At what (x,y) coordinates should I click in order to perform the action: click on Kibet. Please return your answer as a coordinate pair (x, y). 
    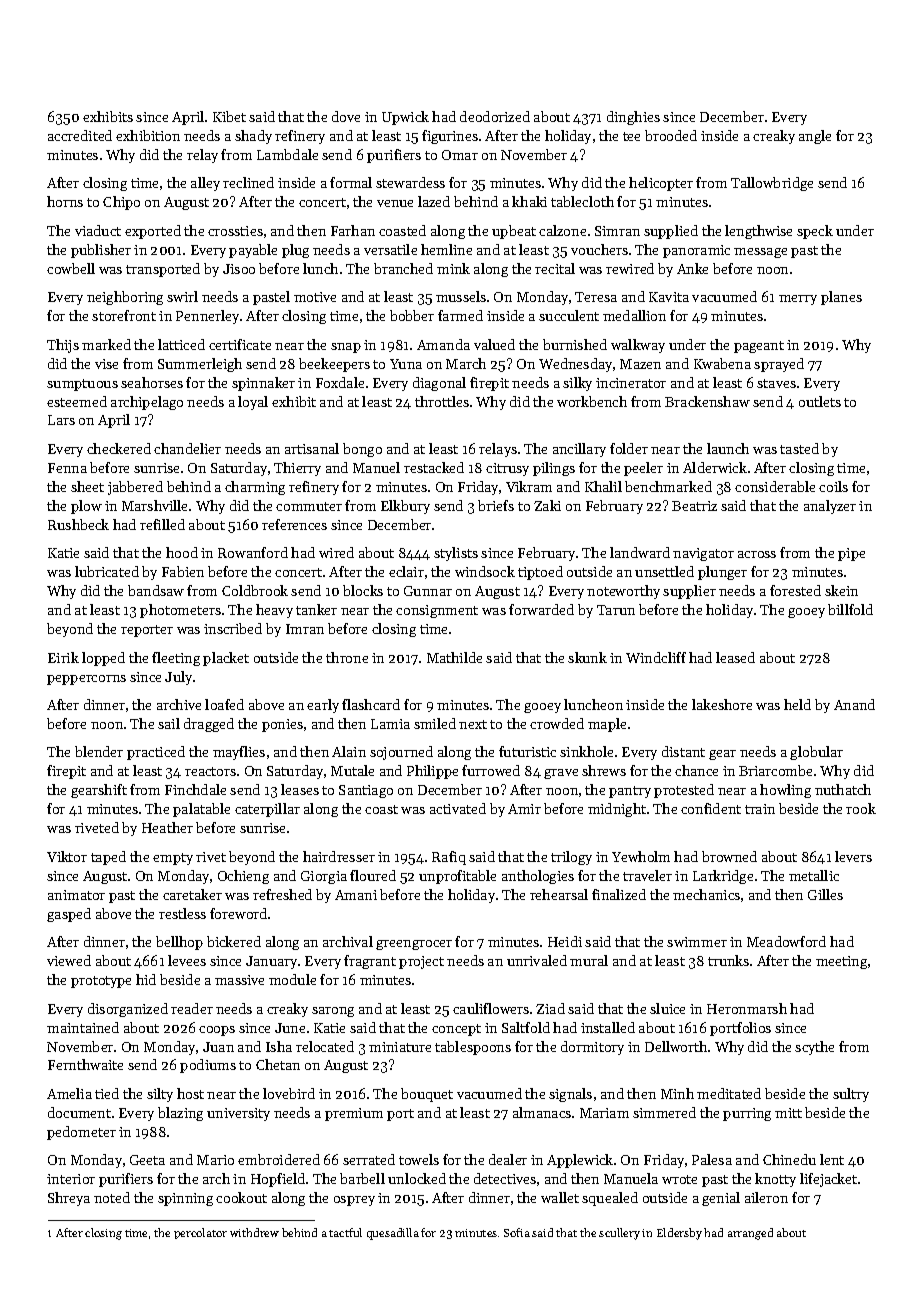
    Looking at the image, I should click on (229, 116).
